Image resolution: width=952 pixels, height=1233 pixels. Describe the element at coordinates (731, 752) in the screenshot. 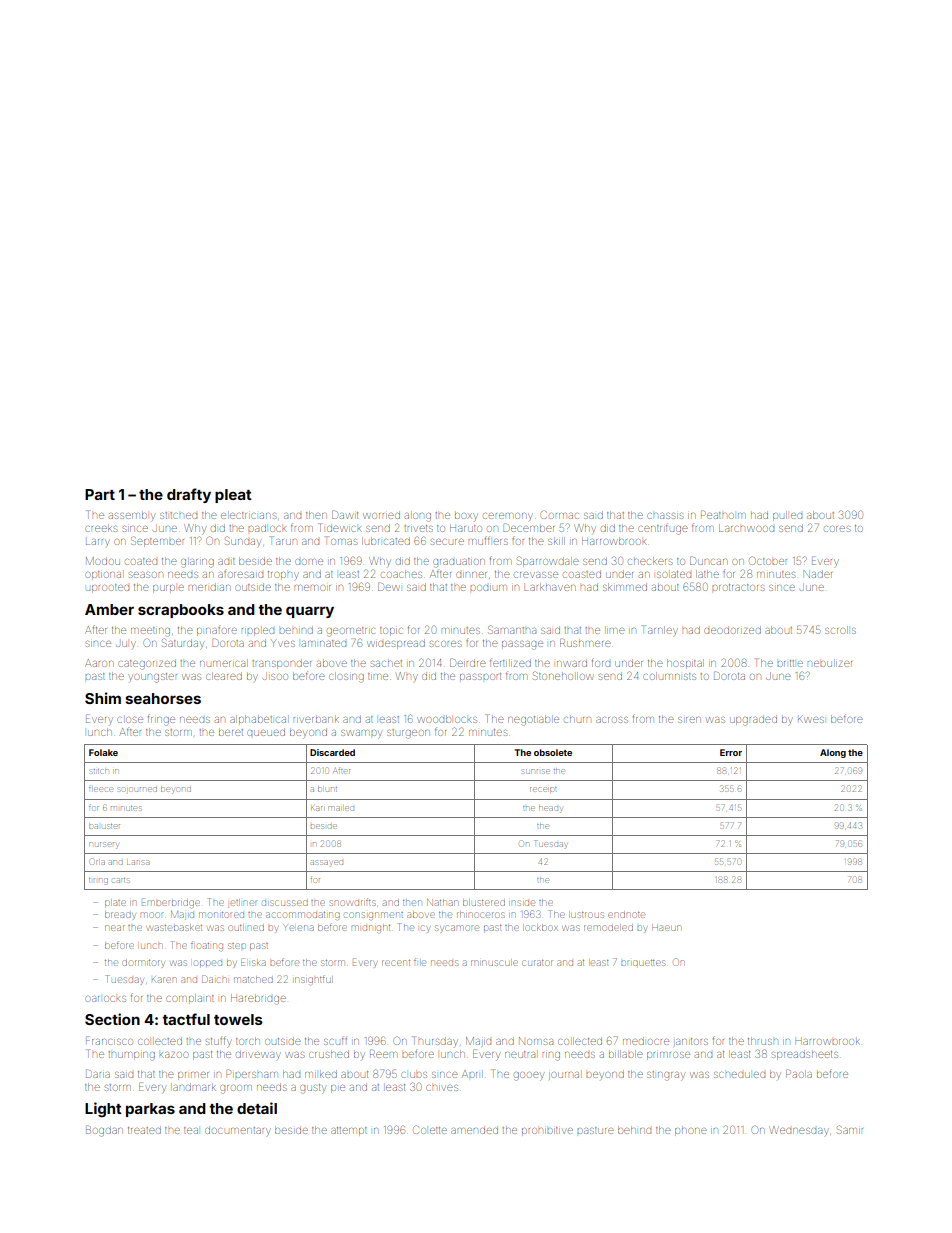

I see `Error` at that location.
